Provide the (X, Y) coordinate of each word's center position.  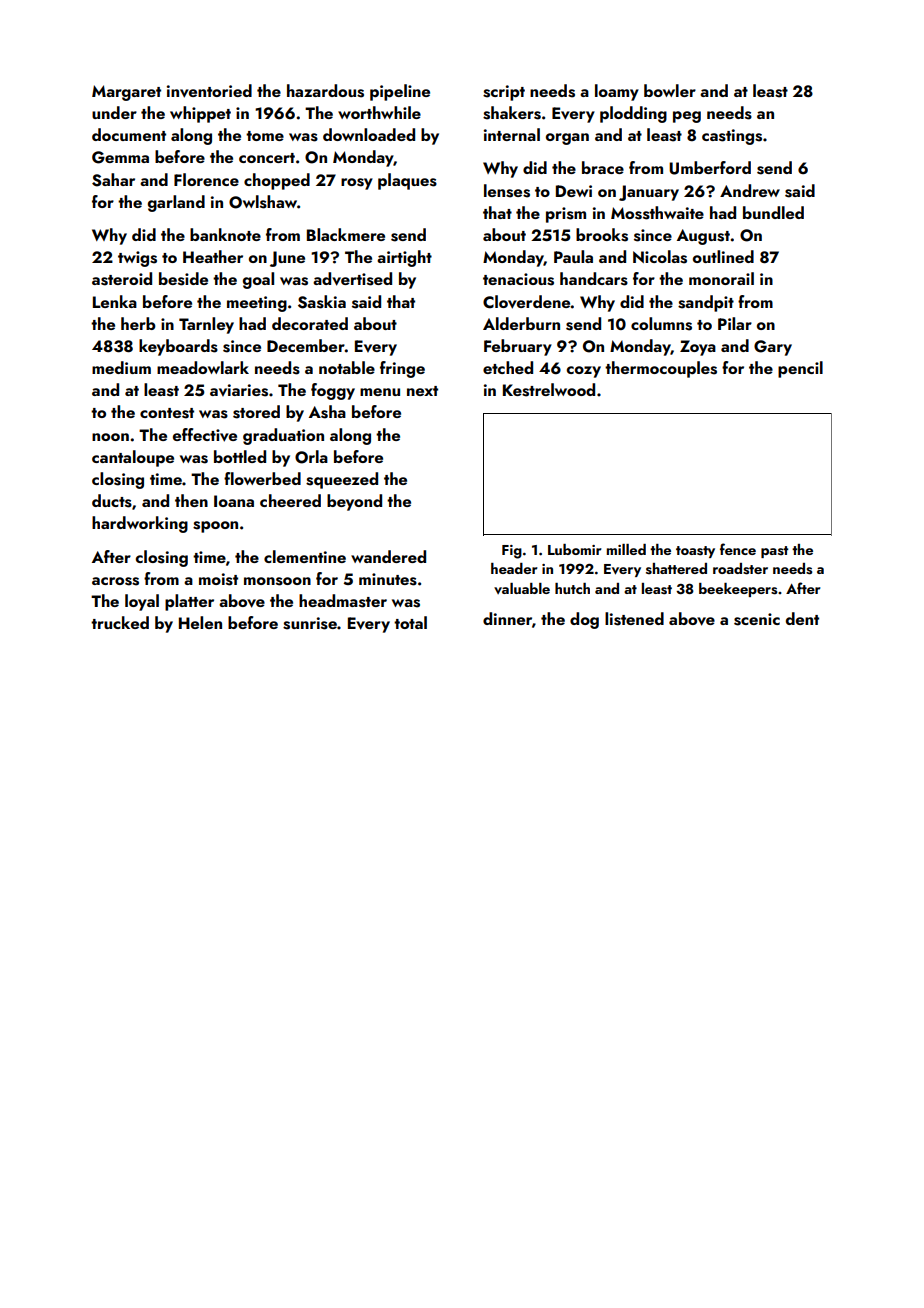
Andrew (750, 190)
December (306, 345)
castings (732, 137)
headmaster (343, 601)
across (115, 581)
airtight (404, 258)
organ (567, 139)
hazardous (325, 91)
